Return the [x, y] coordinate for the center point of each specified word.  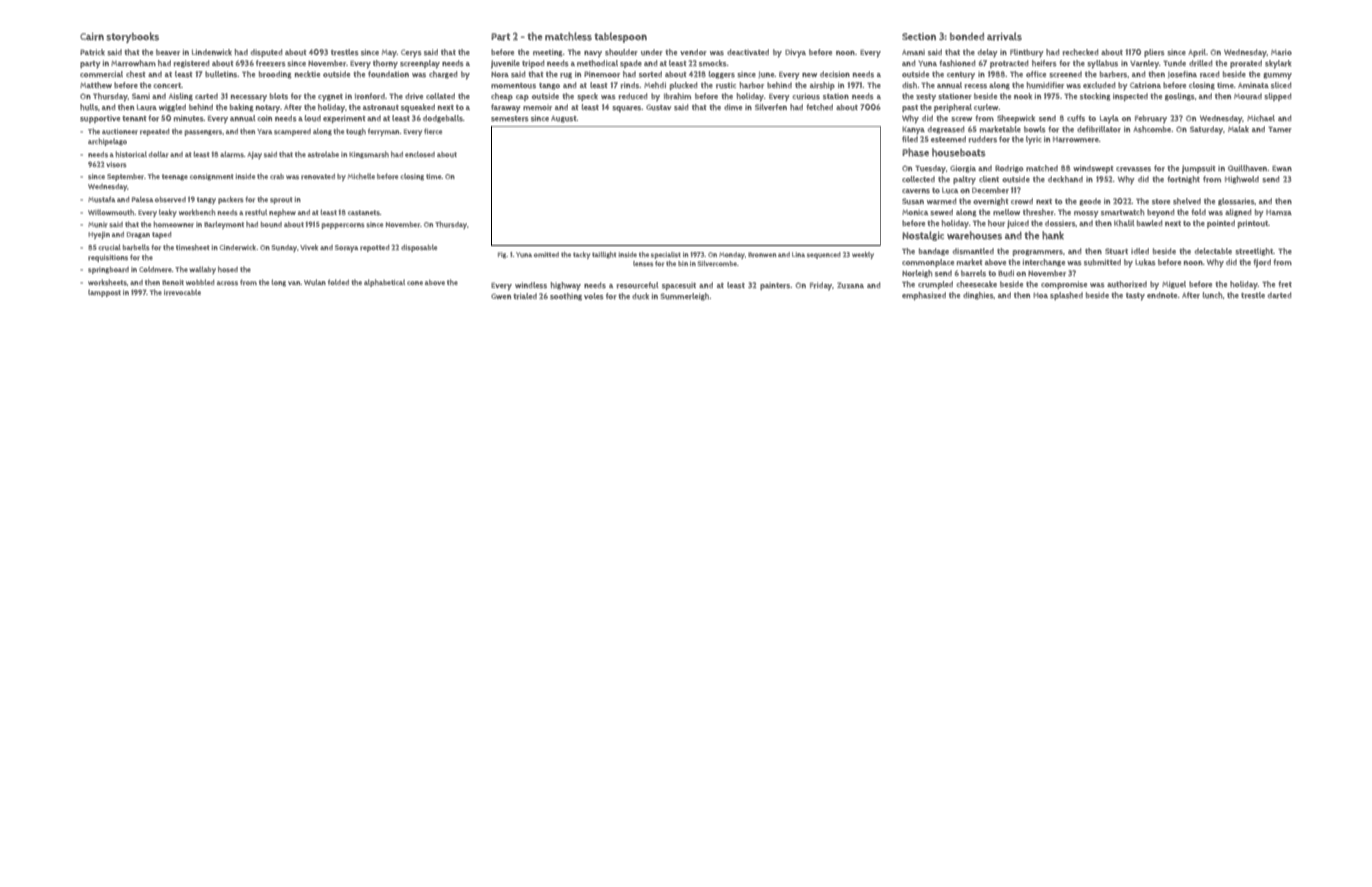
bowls [1034, 129]
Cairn [92, 37]
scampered [292, 132]
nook [1023, 96]
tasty [1135, 297]
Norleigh [917, 274]
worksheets [107, 282]
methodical [597, 63]
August [564, 119]
